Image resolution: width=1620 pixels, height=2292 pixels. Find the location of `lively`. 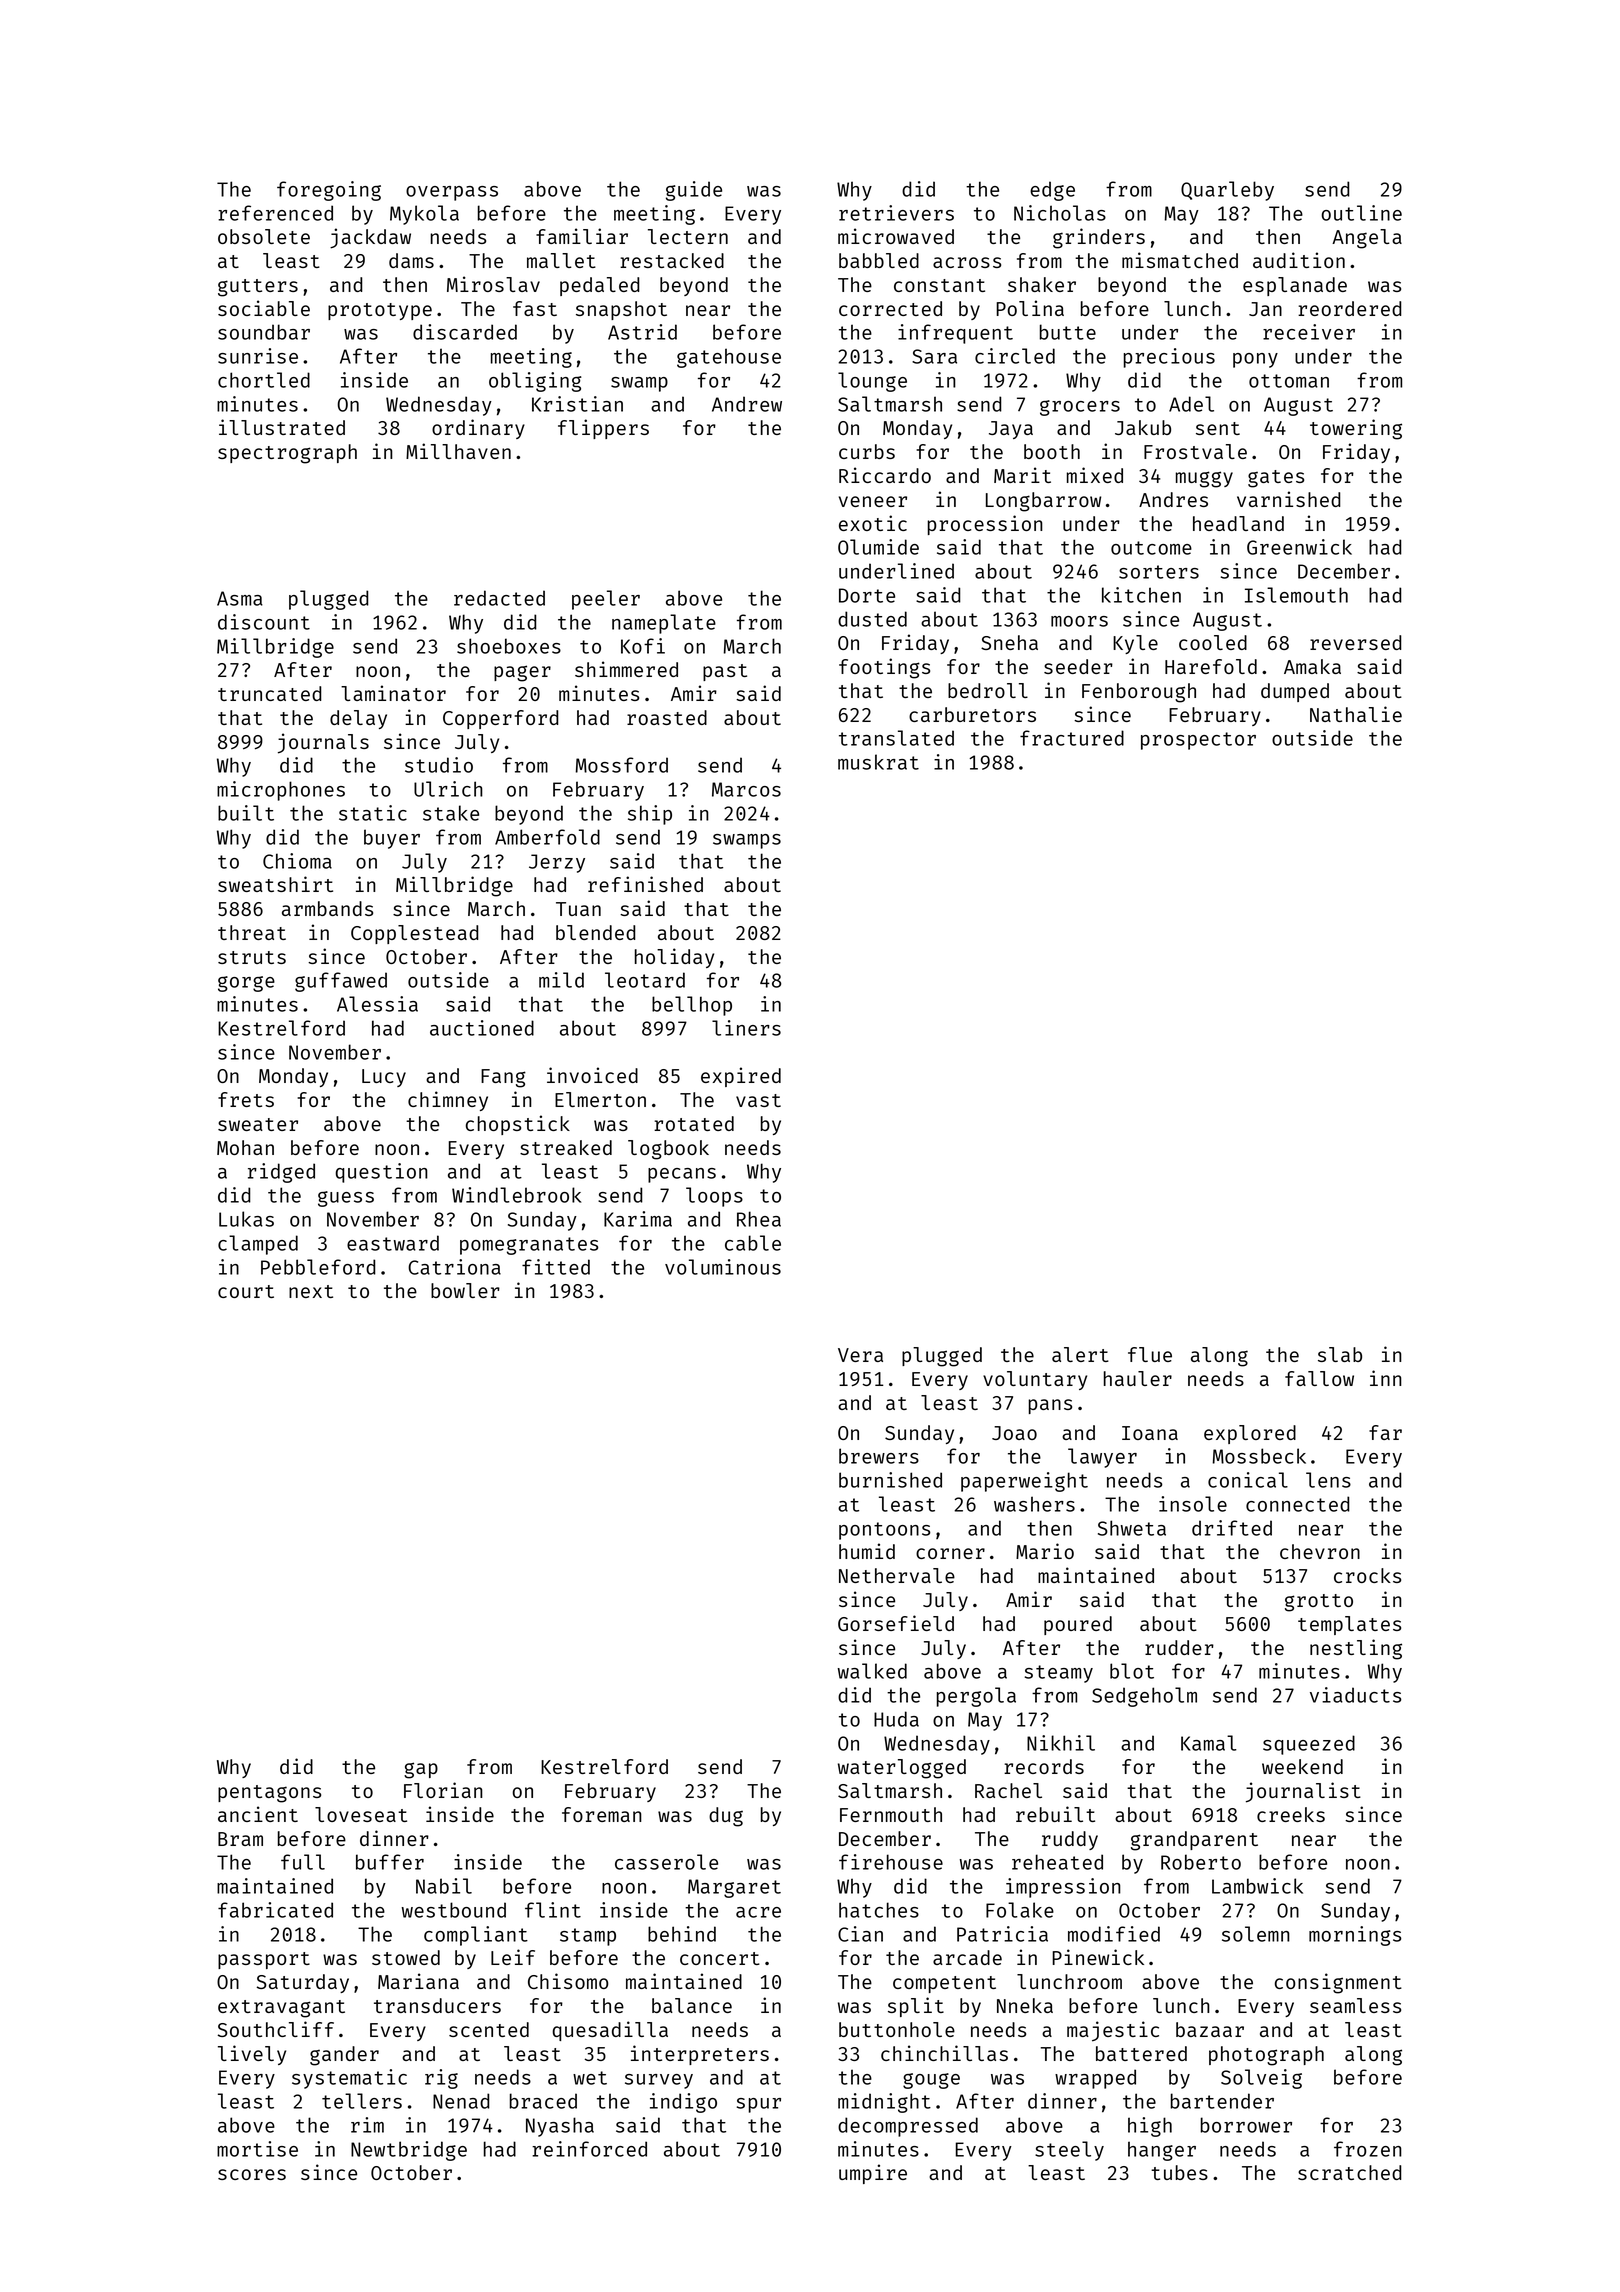

lively is located at coordinates (252, 2055).
